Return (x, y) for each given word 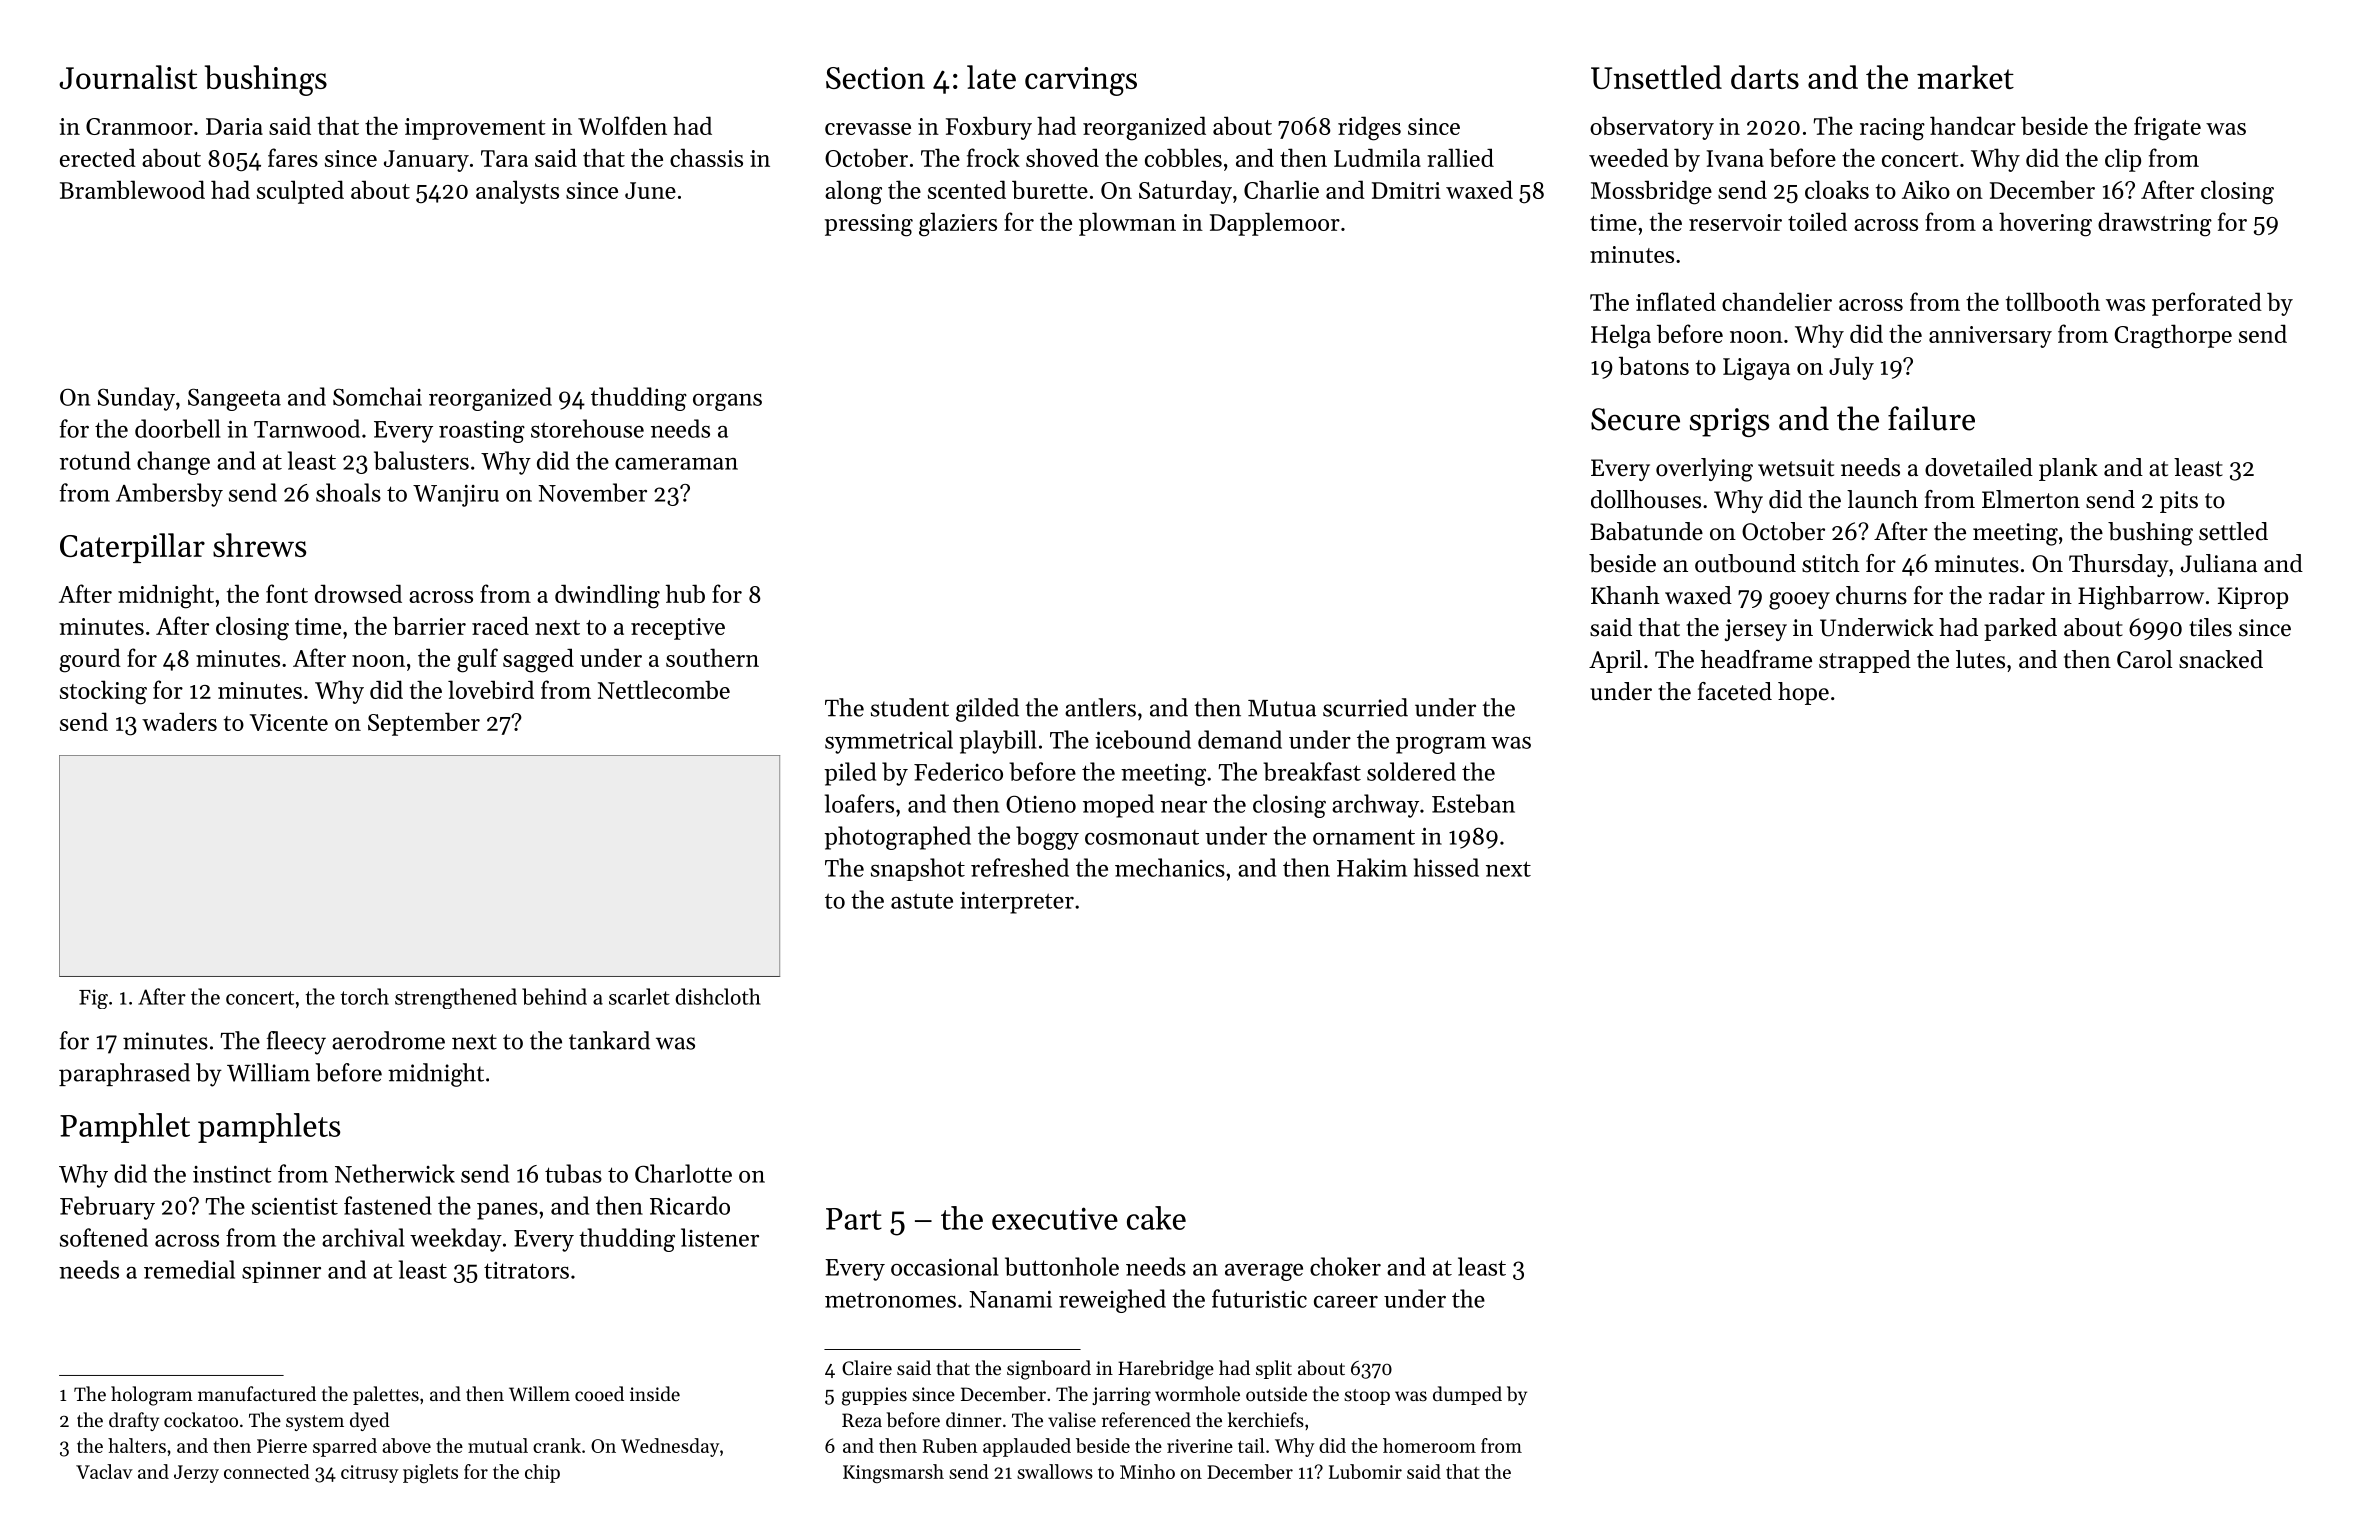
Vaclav (104, 1471)
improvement (475, 129)
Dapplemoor (1275, 224)
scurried (1365, 707)
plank (2068, 469)
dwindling (607, 596)
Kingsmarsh (893, 1473)
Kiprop (2253, 598)
